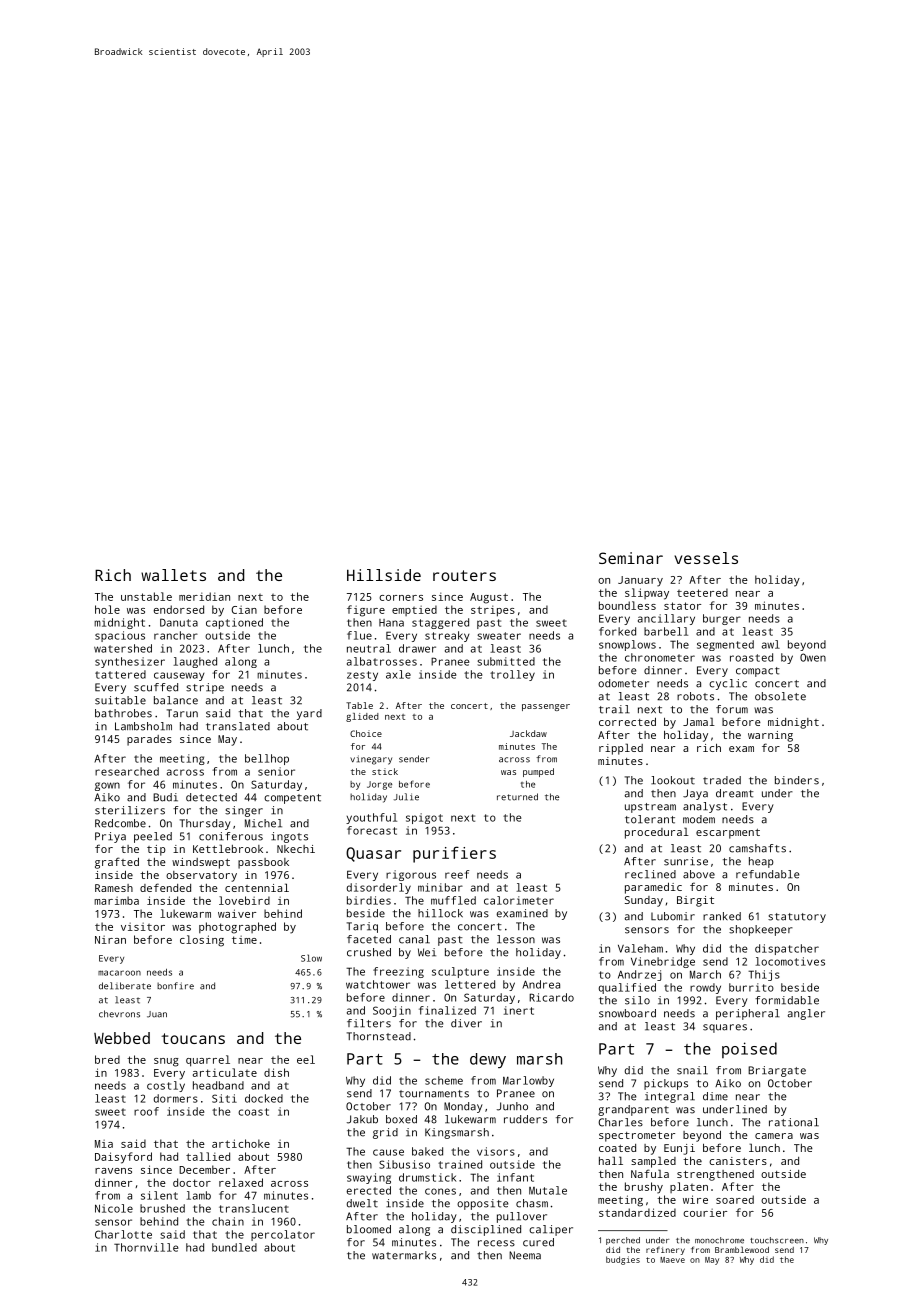 The image size is (924, 1308). I want to click on touchscreen, so click(777, 1240).
